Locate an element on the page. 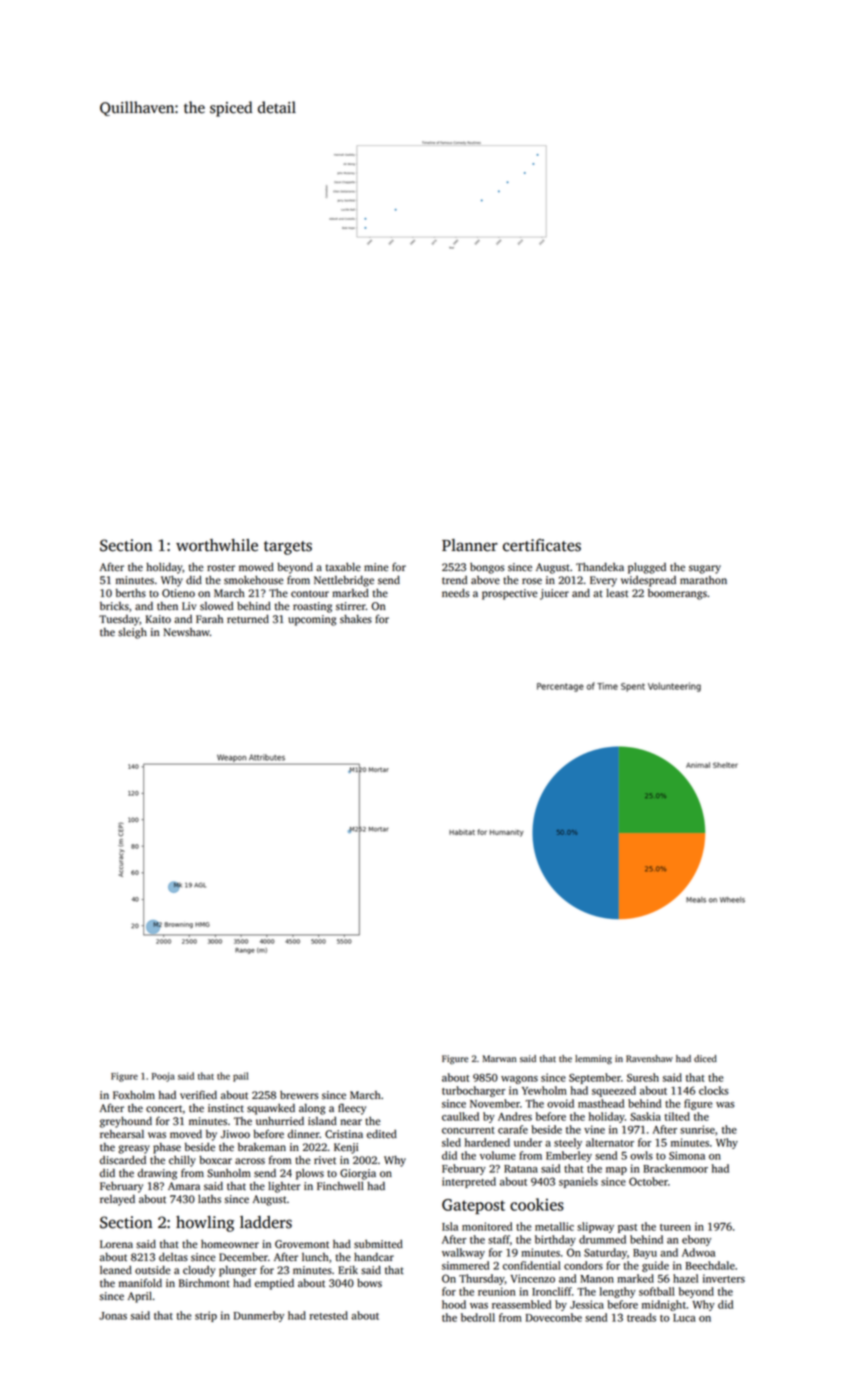 The height and width of the page is (1400, 849). Jonas is located at coordinates (113, 1316).
